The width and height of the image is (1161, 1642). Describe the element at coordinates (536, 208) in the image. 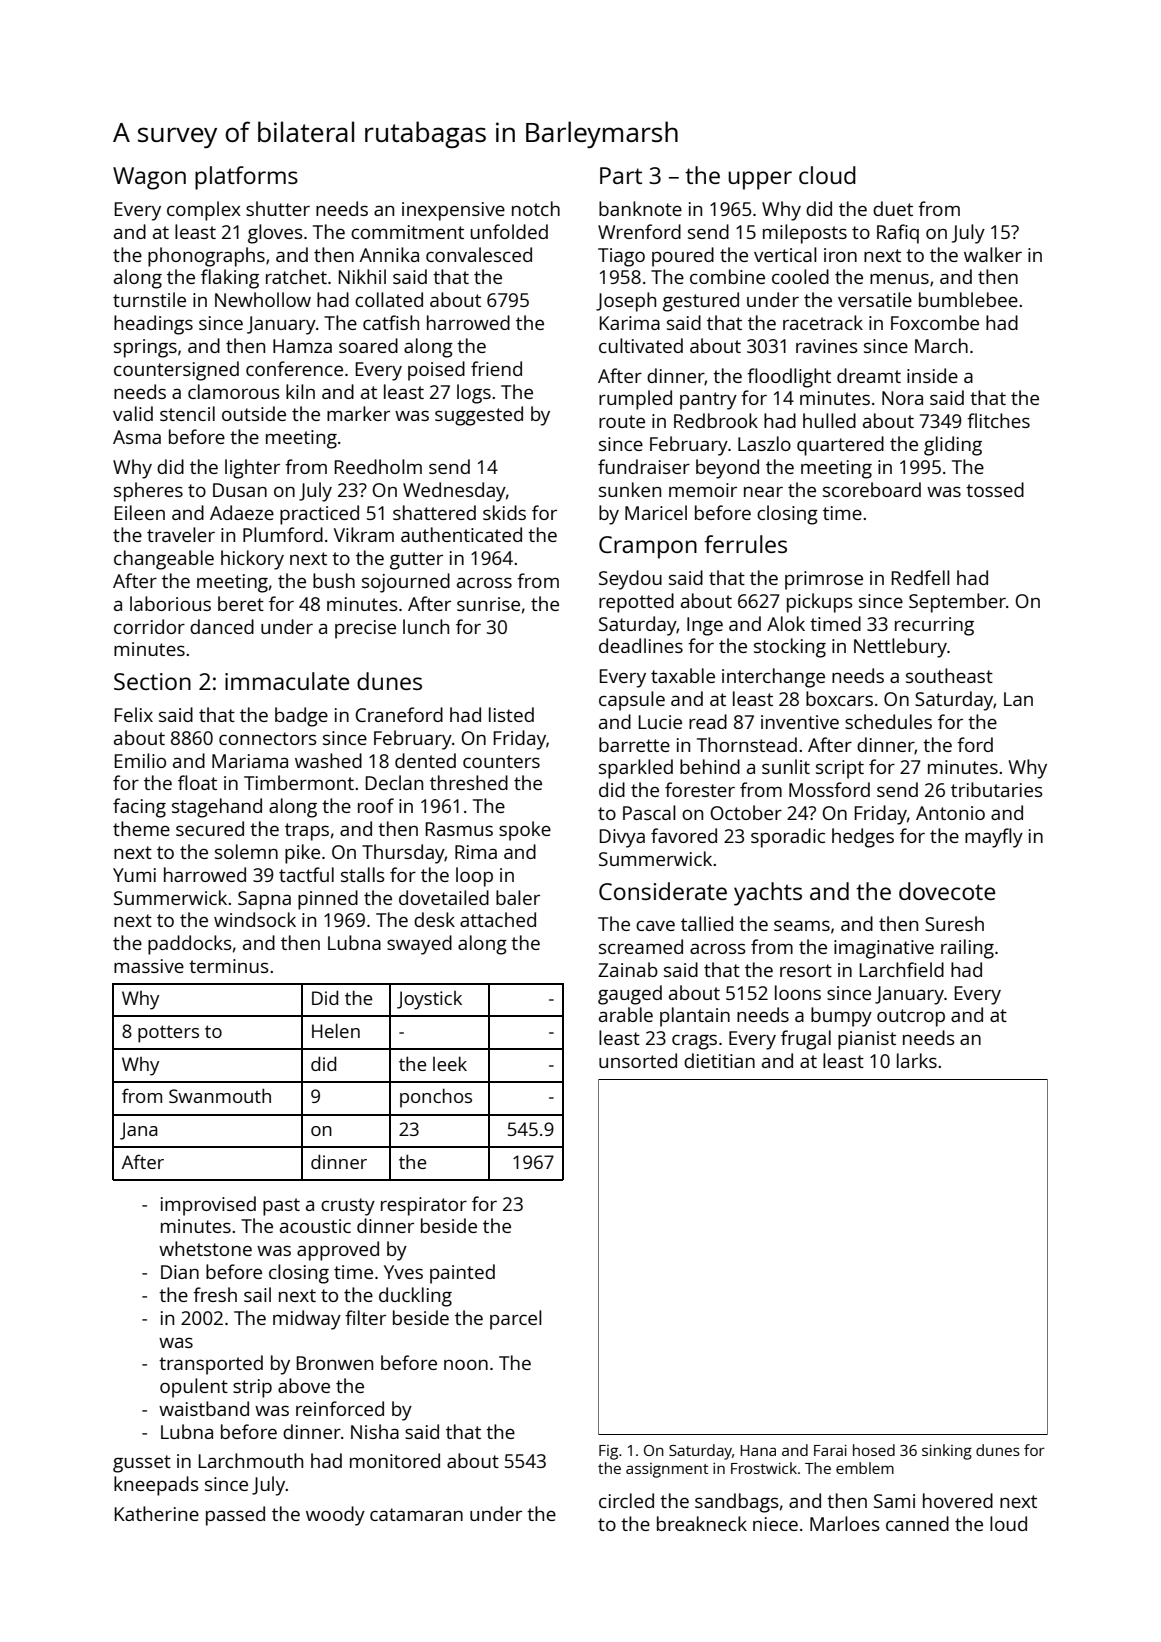

I see `notch` at that location.
